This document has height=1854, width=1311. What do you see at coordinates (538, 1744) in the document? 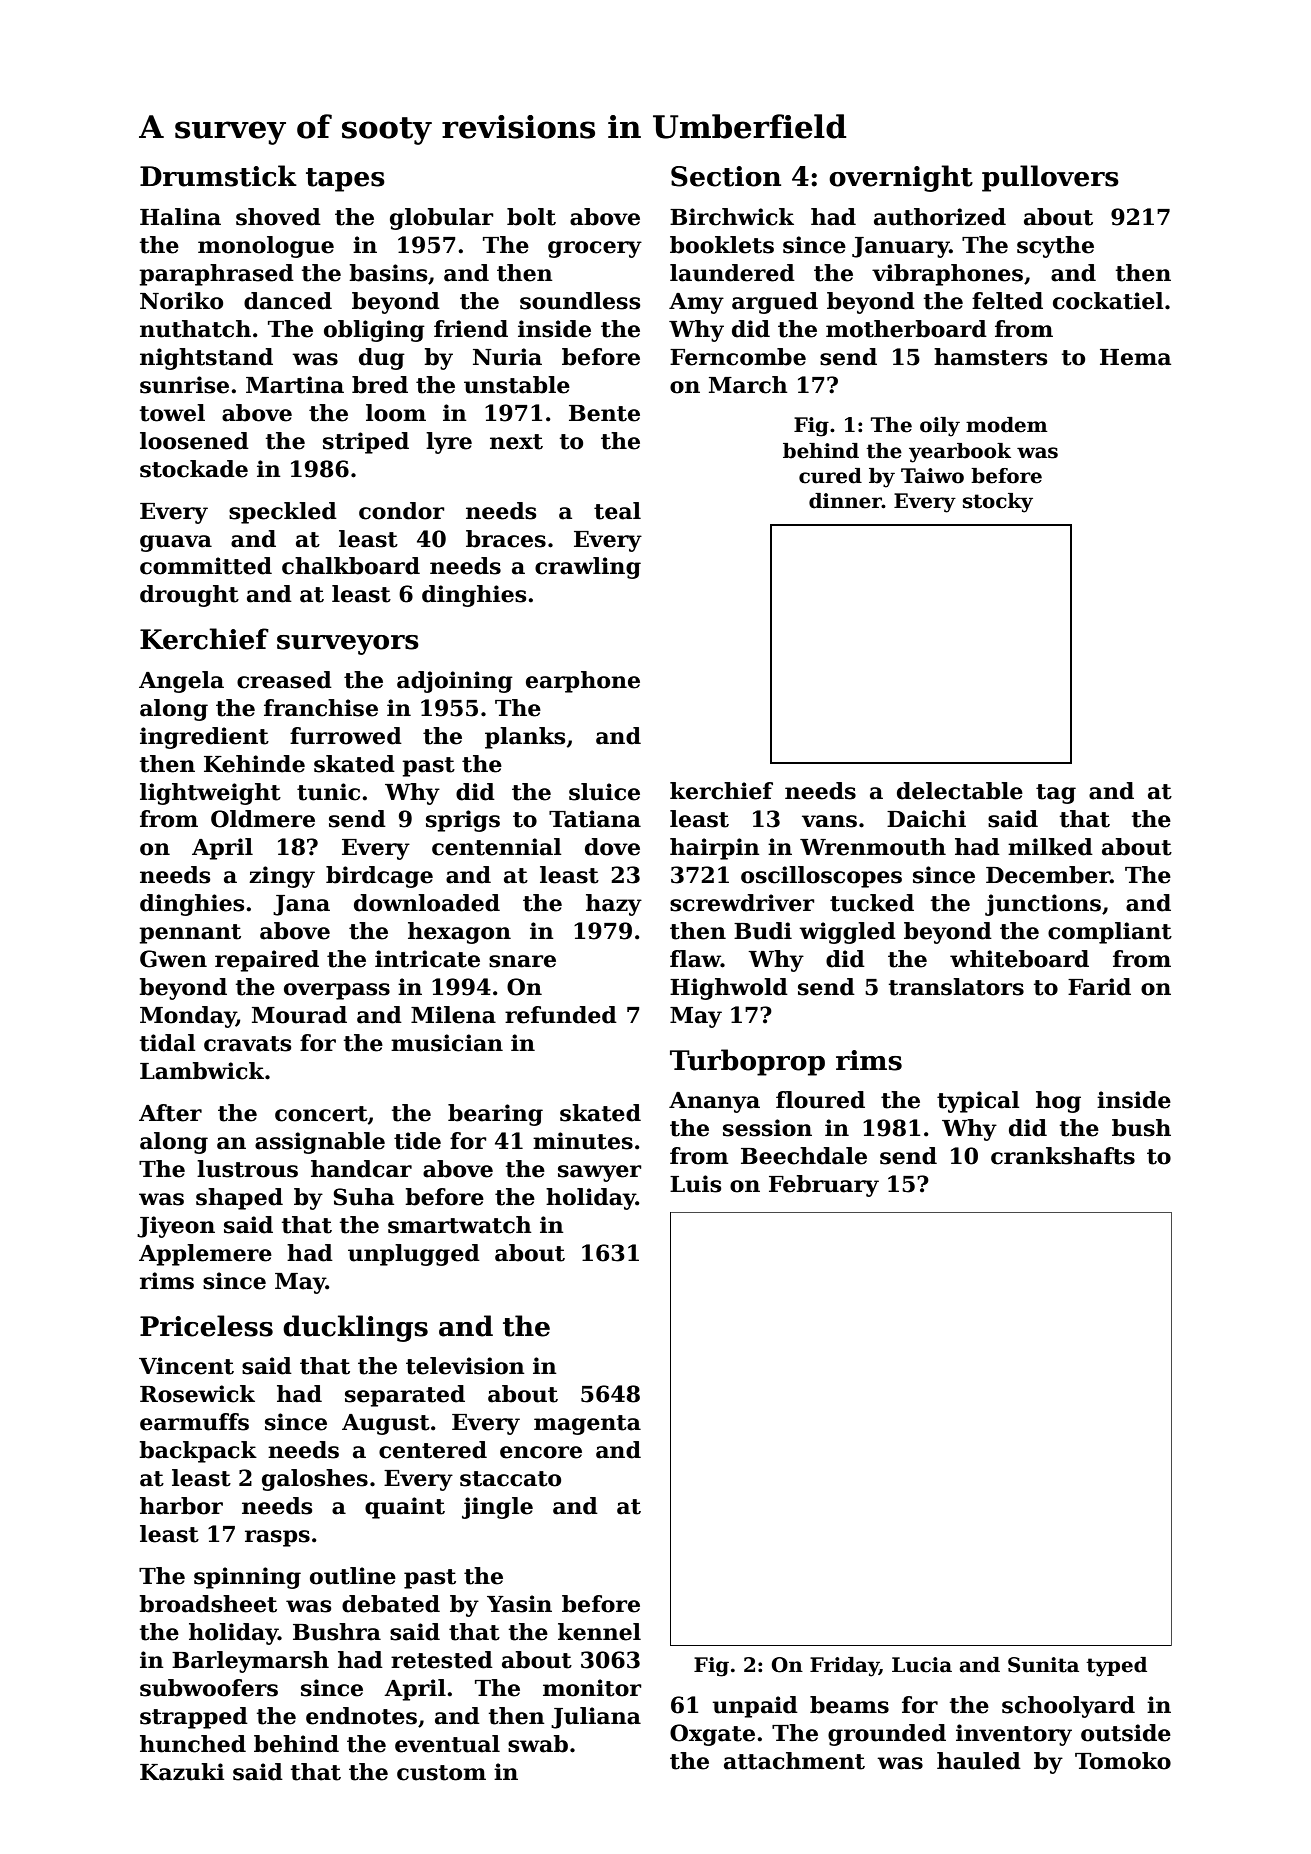
I see `swab` at bounding box center [538, 1744].
